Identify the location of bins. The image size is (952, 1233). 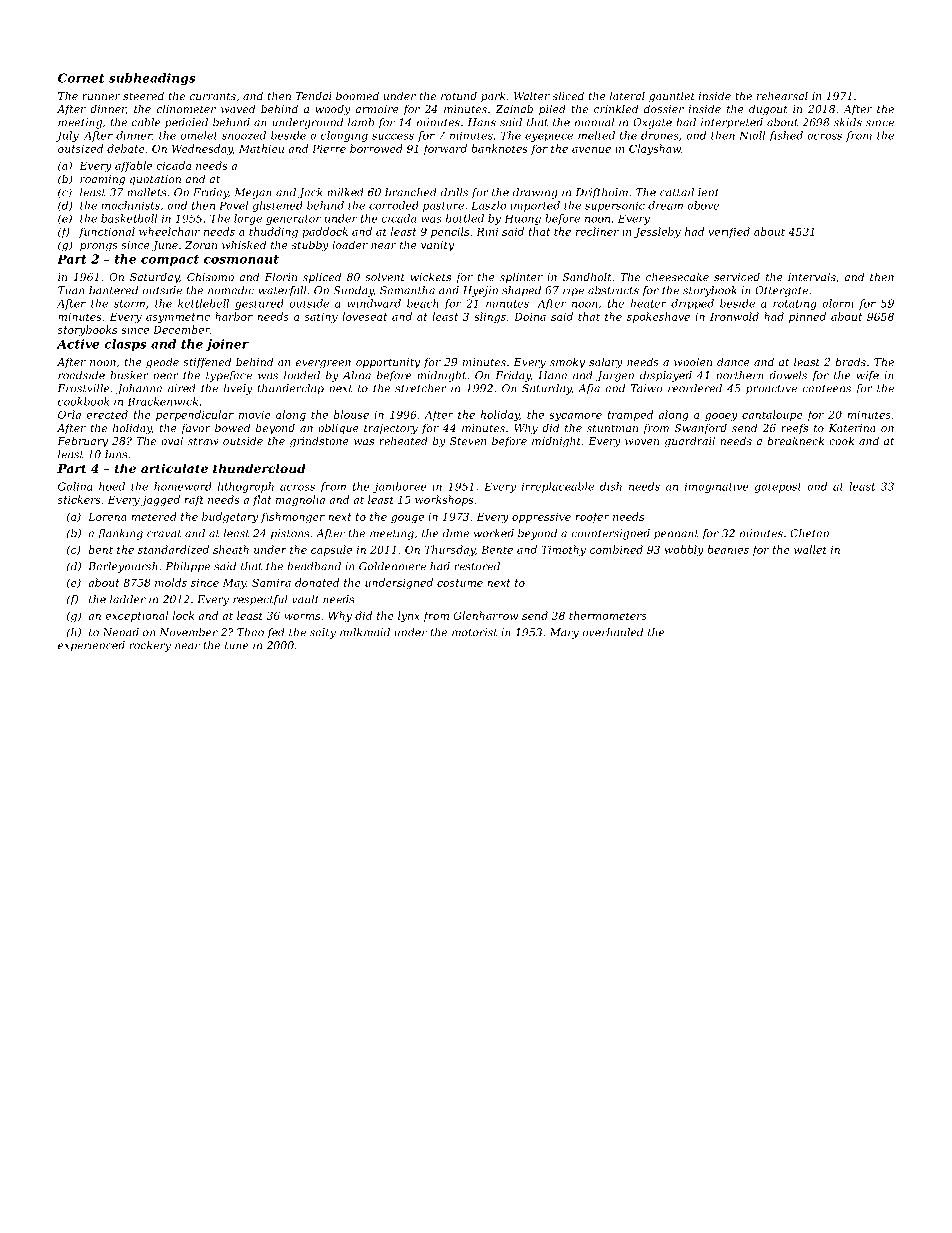
(116, 454).
